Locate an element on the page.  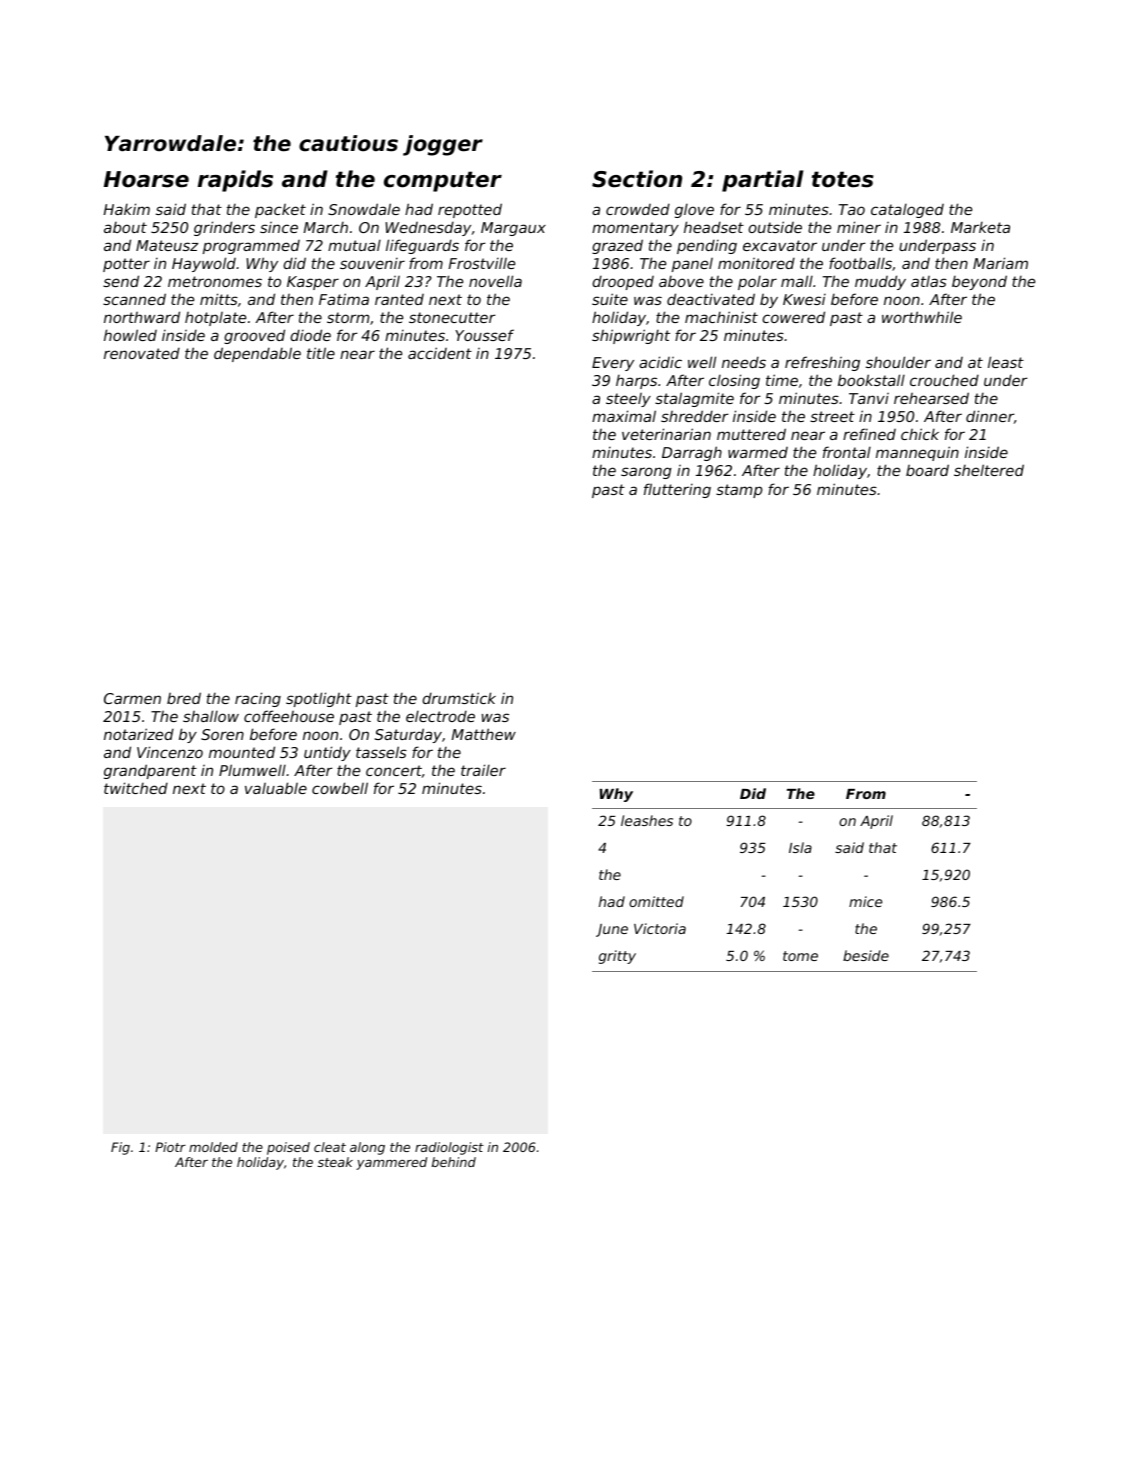
Marketa is located at coordinates (980, 227).
